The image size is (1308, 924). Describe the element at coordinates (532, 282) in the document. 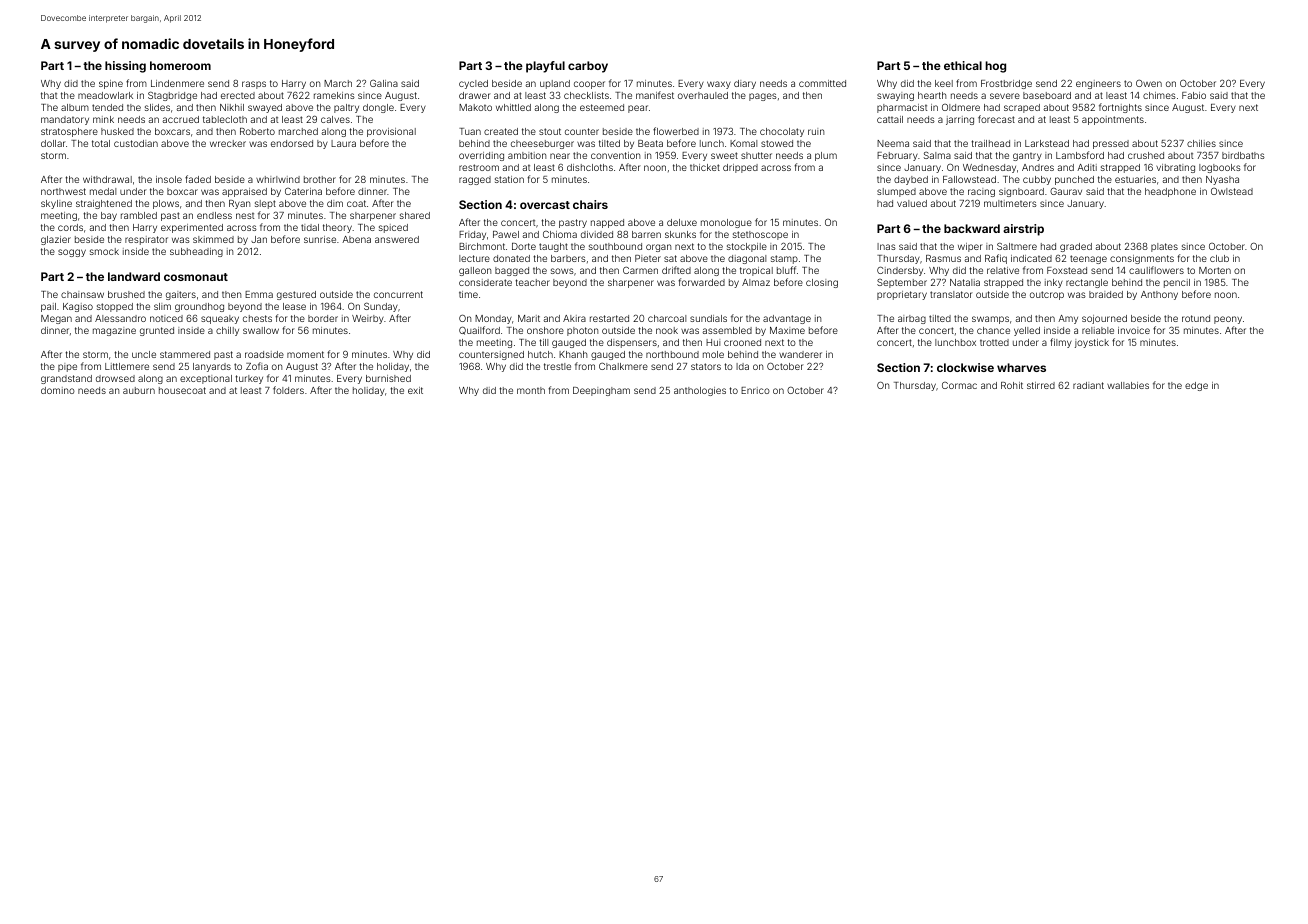

I see `teacher` at that location.
